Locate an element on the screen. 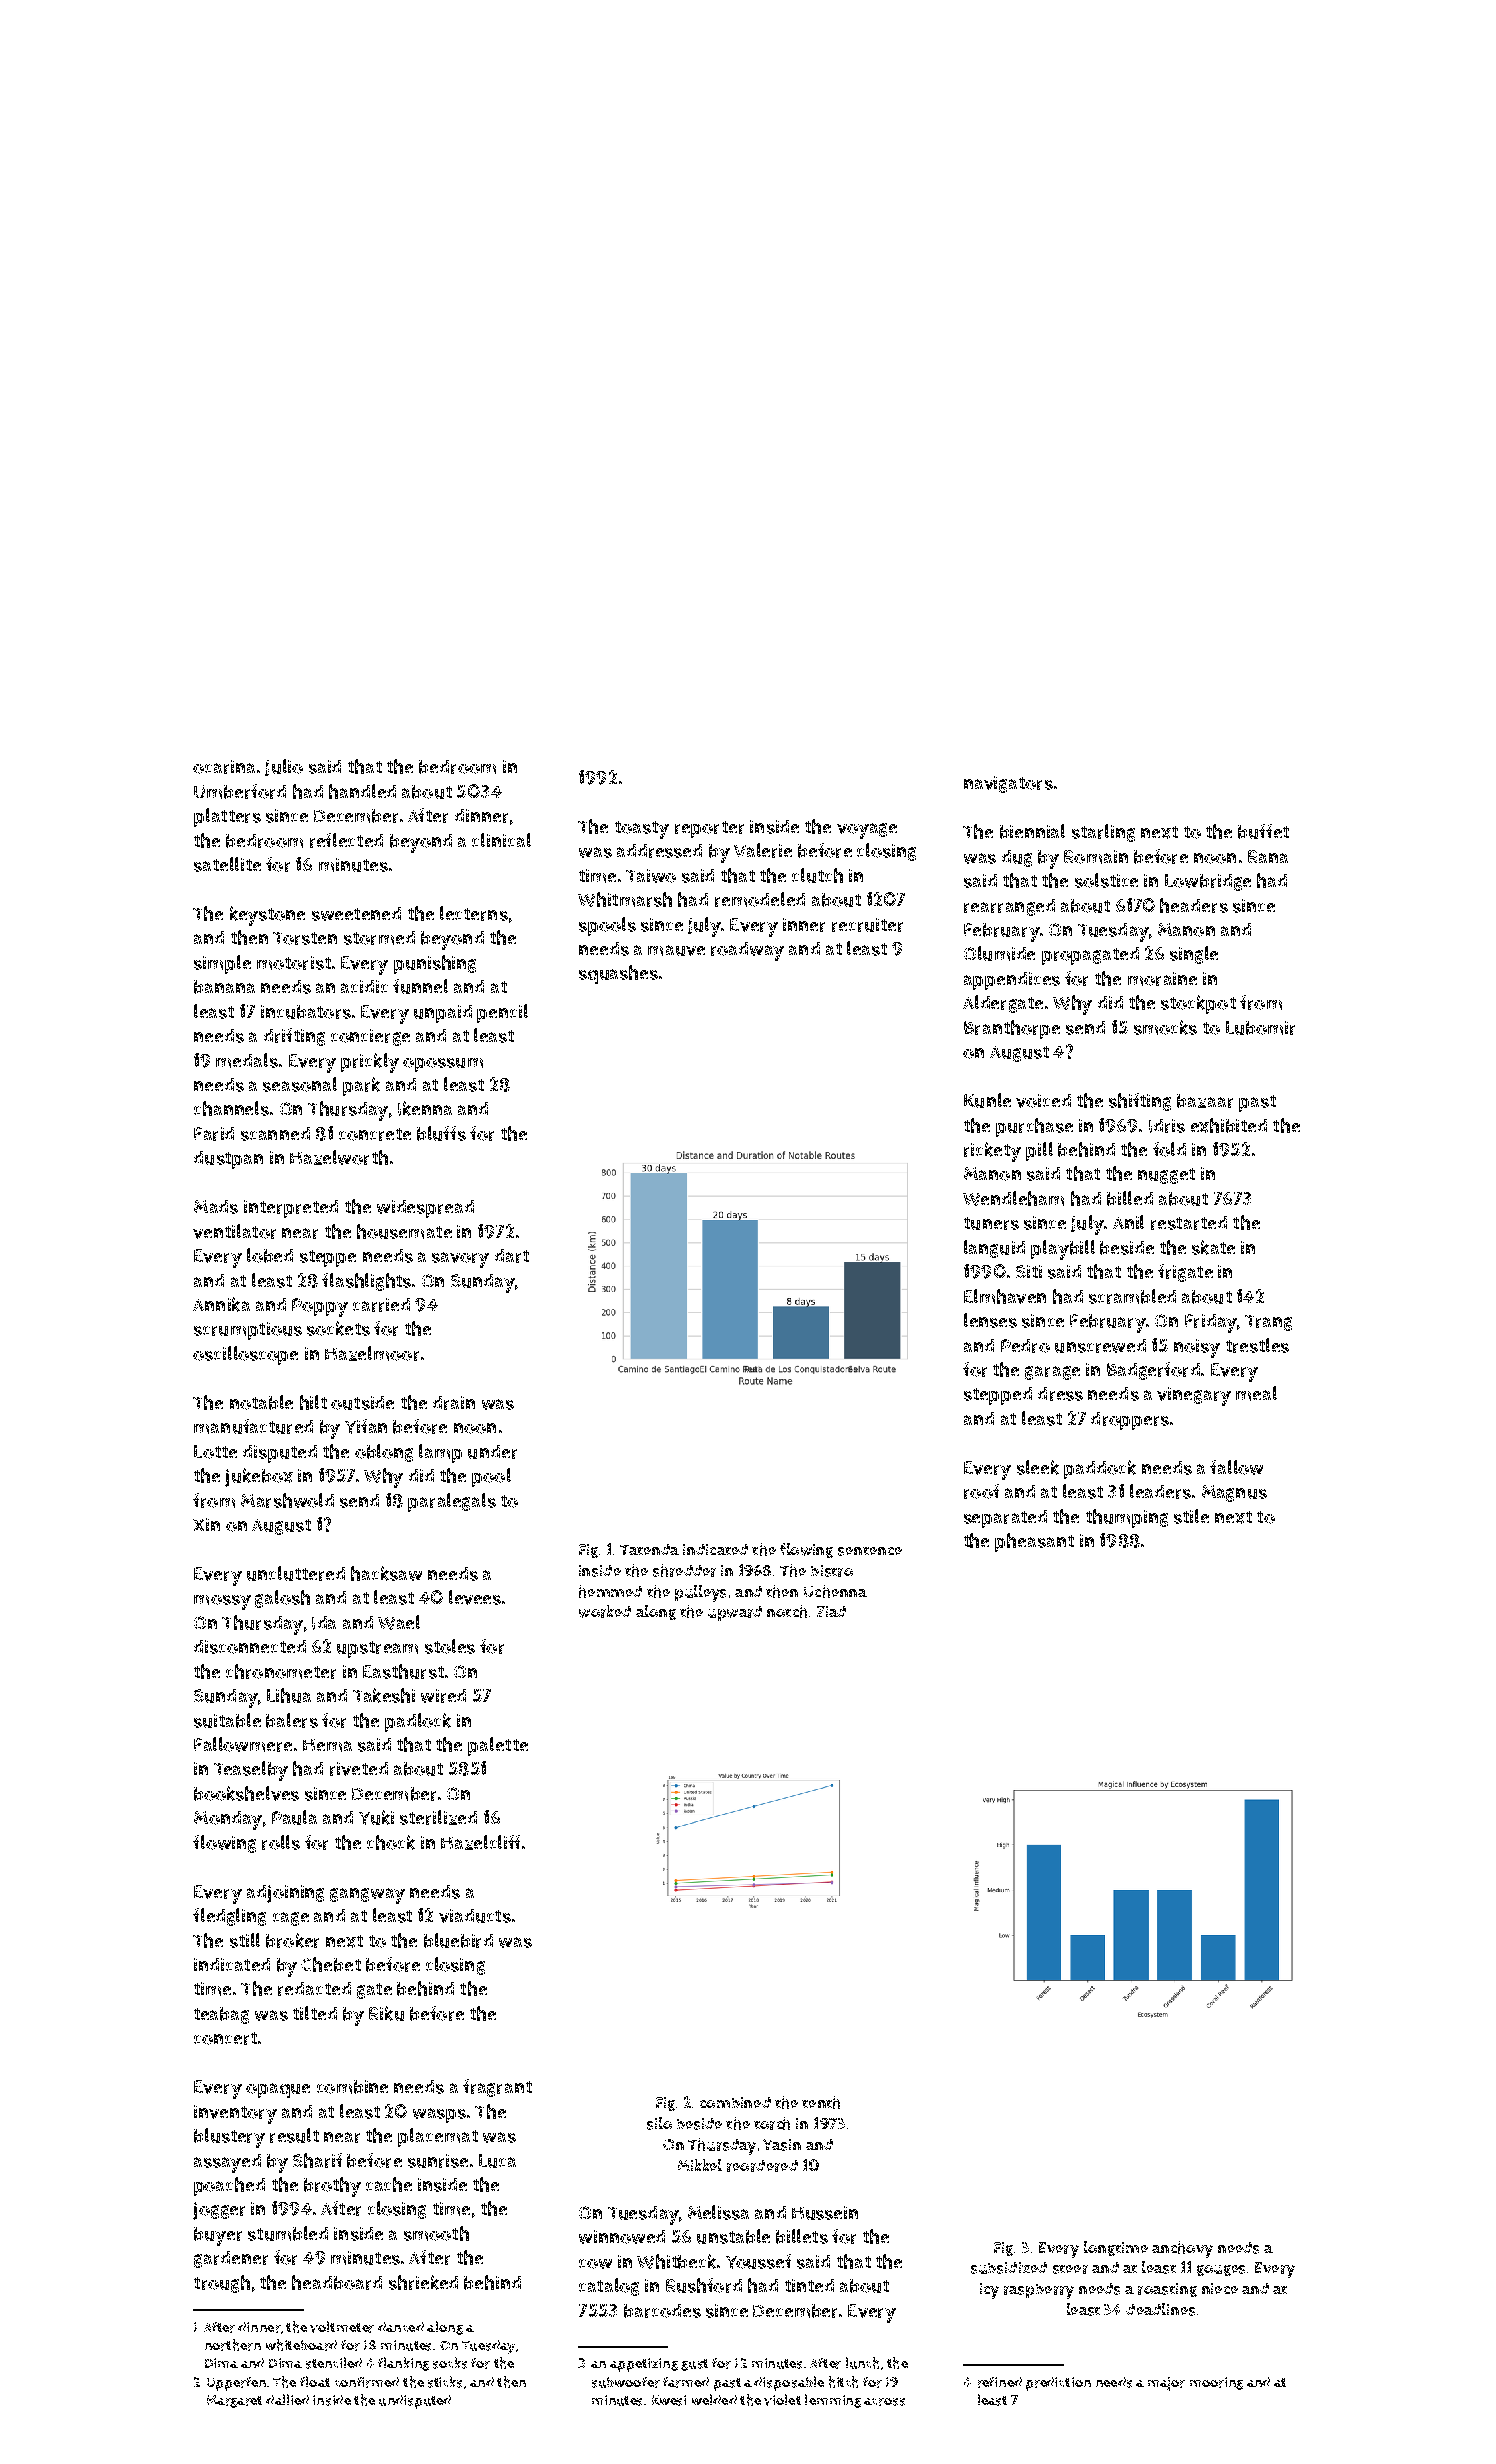  scanned is located at coordinates (275, 1134).
